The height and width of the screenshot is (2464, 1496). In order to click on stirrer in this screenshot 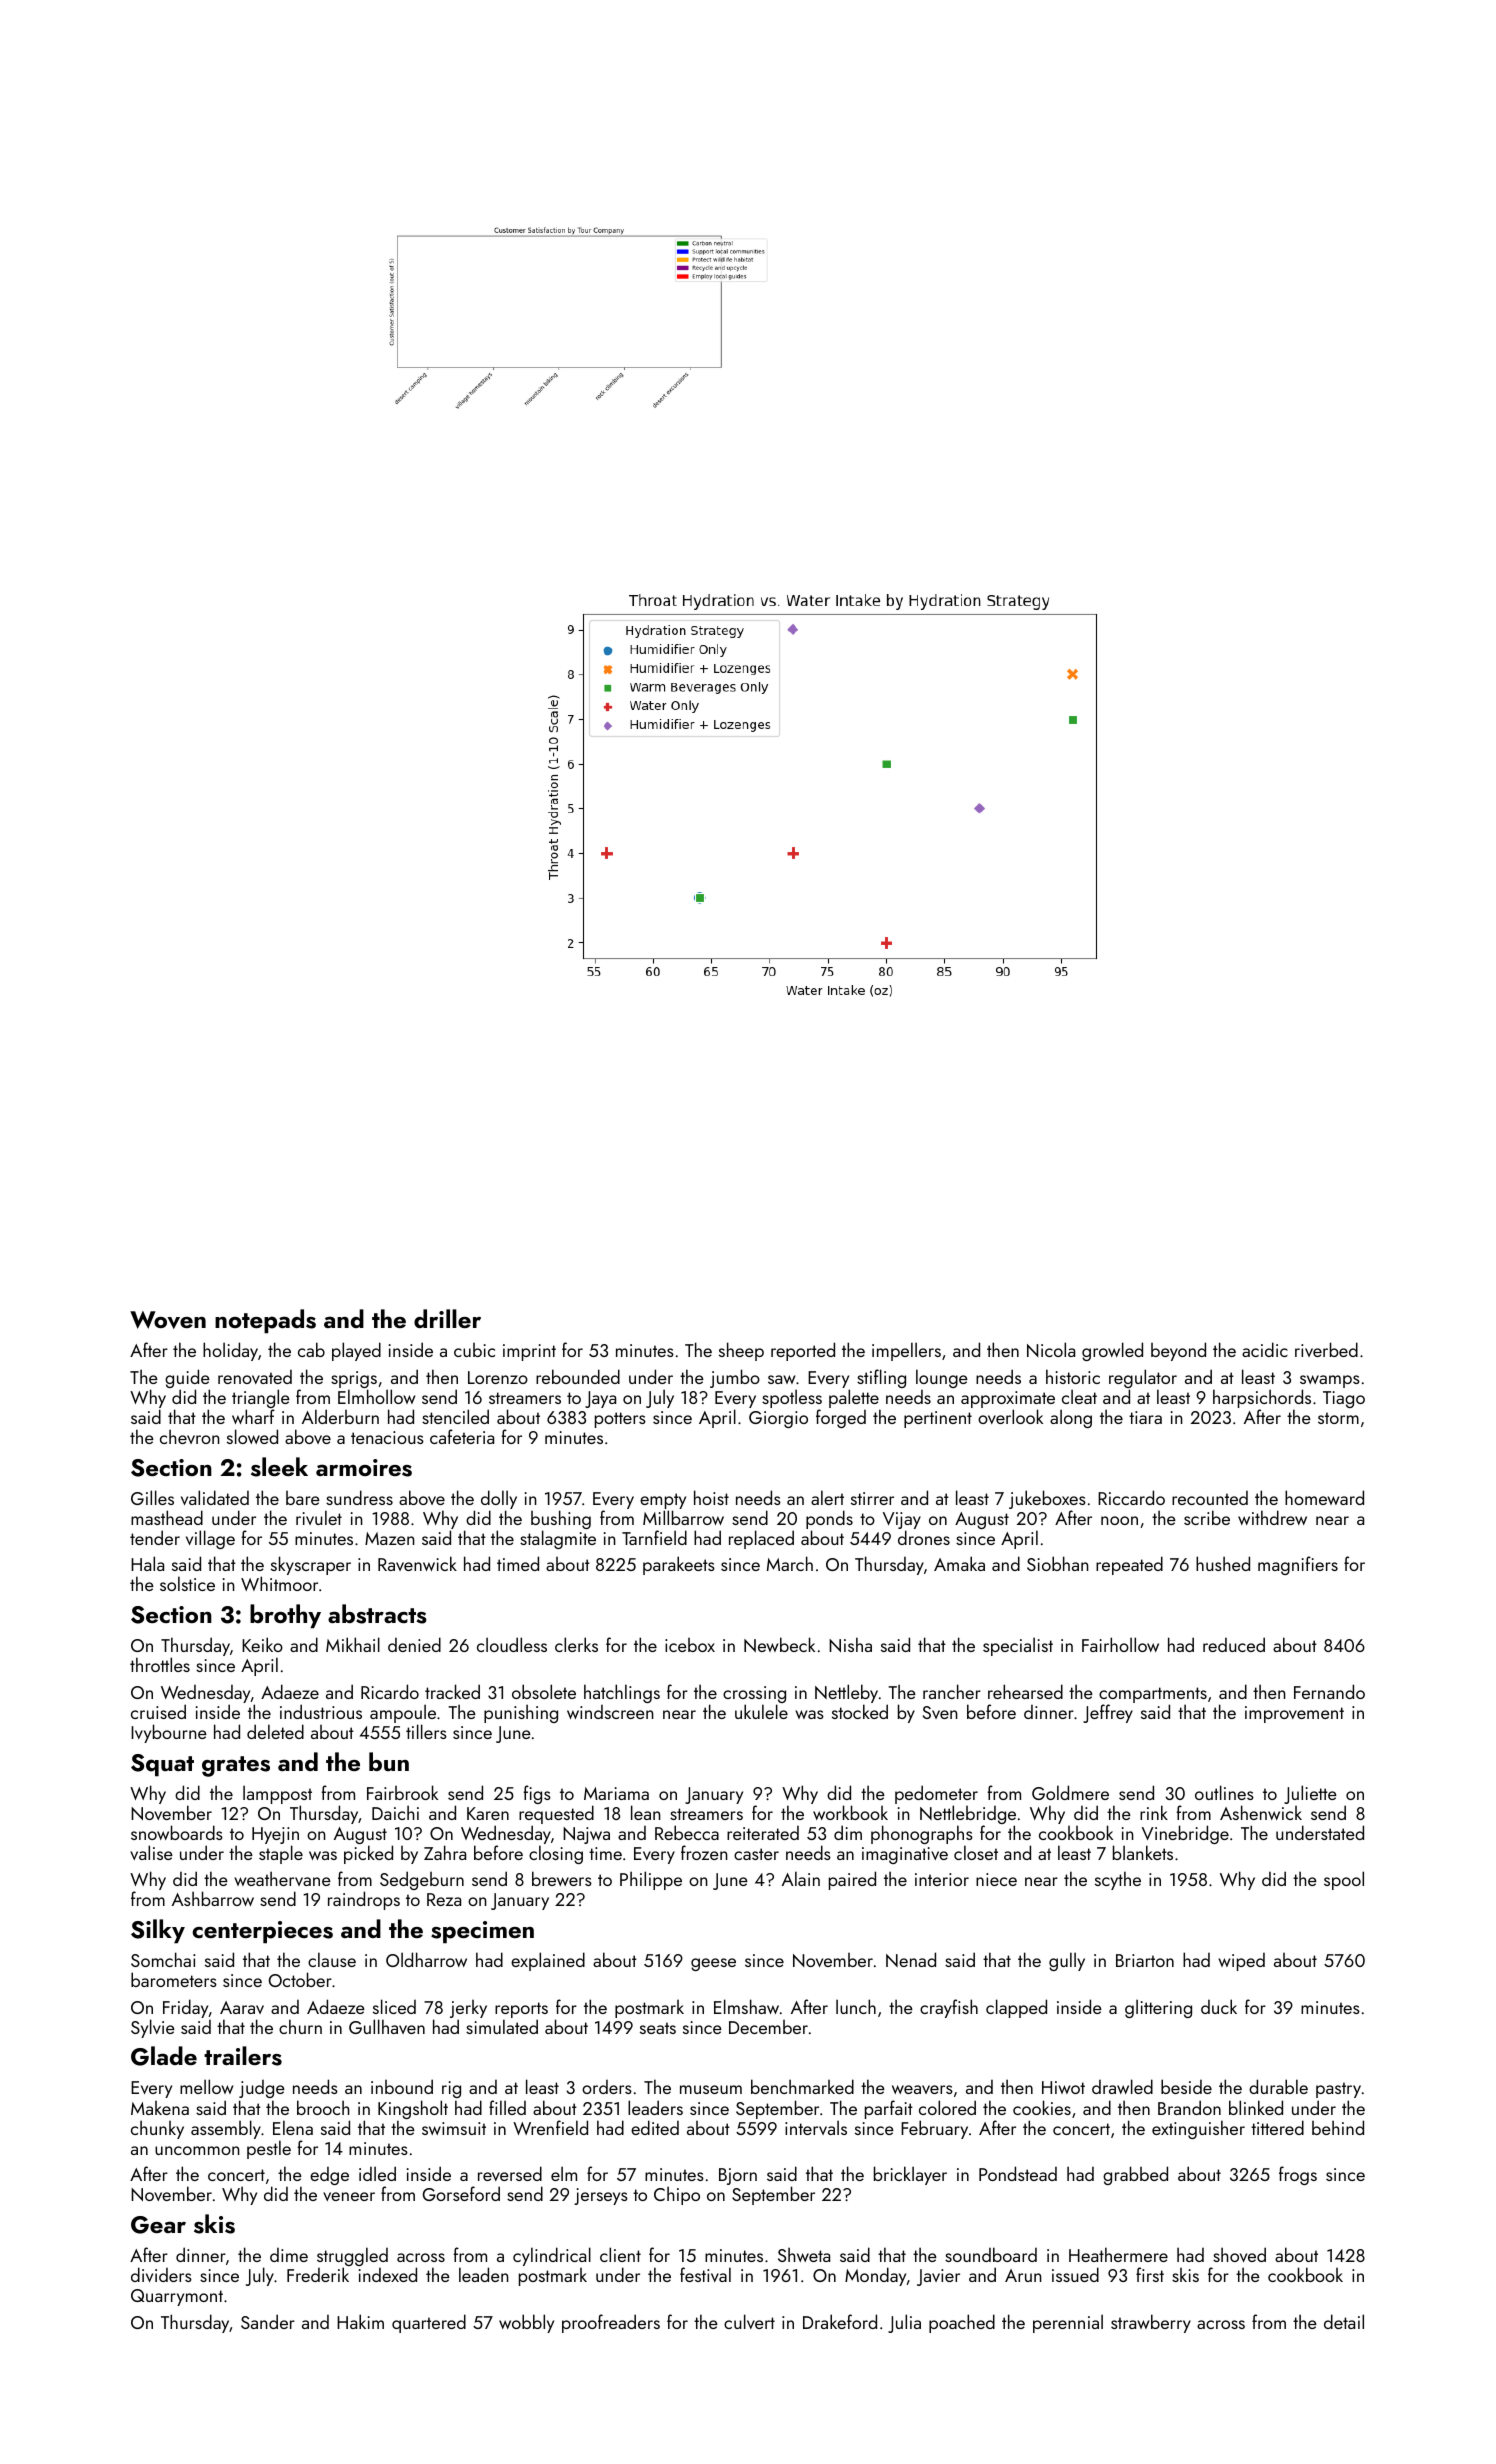, I will do `click(872, 1498)`.
